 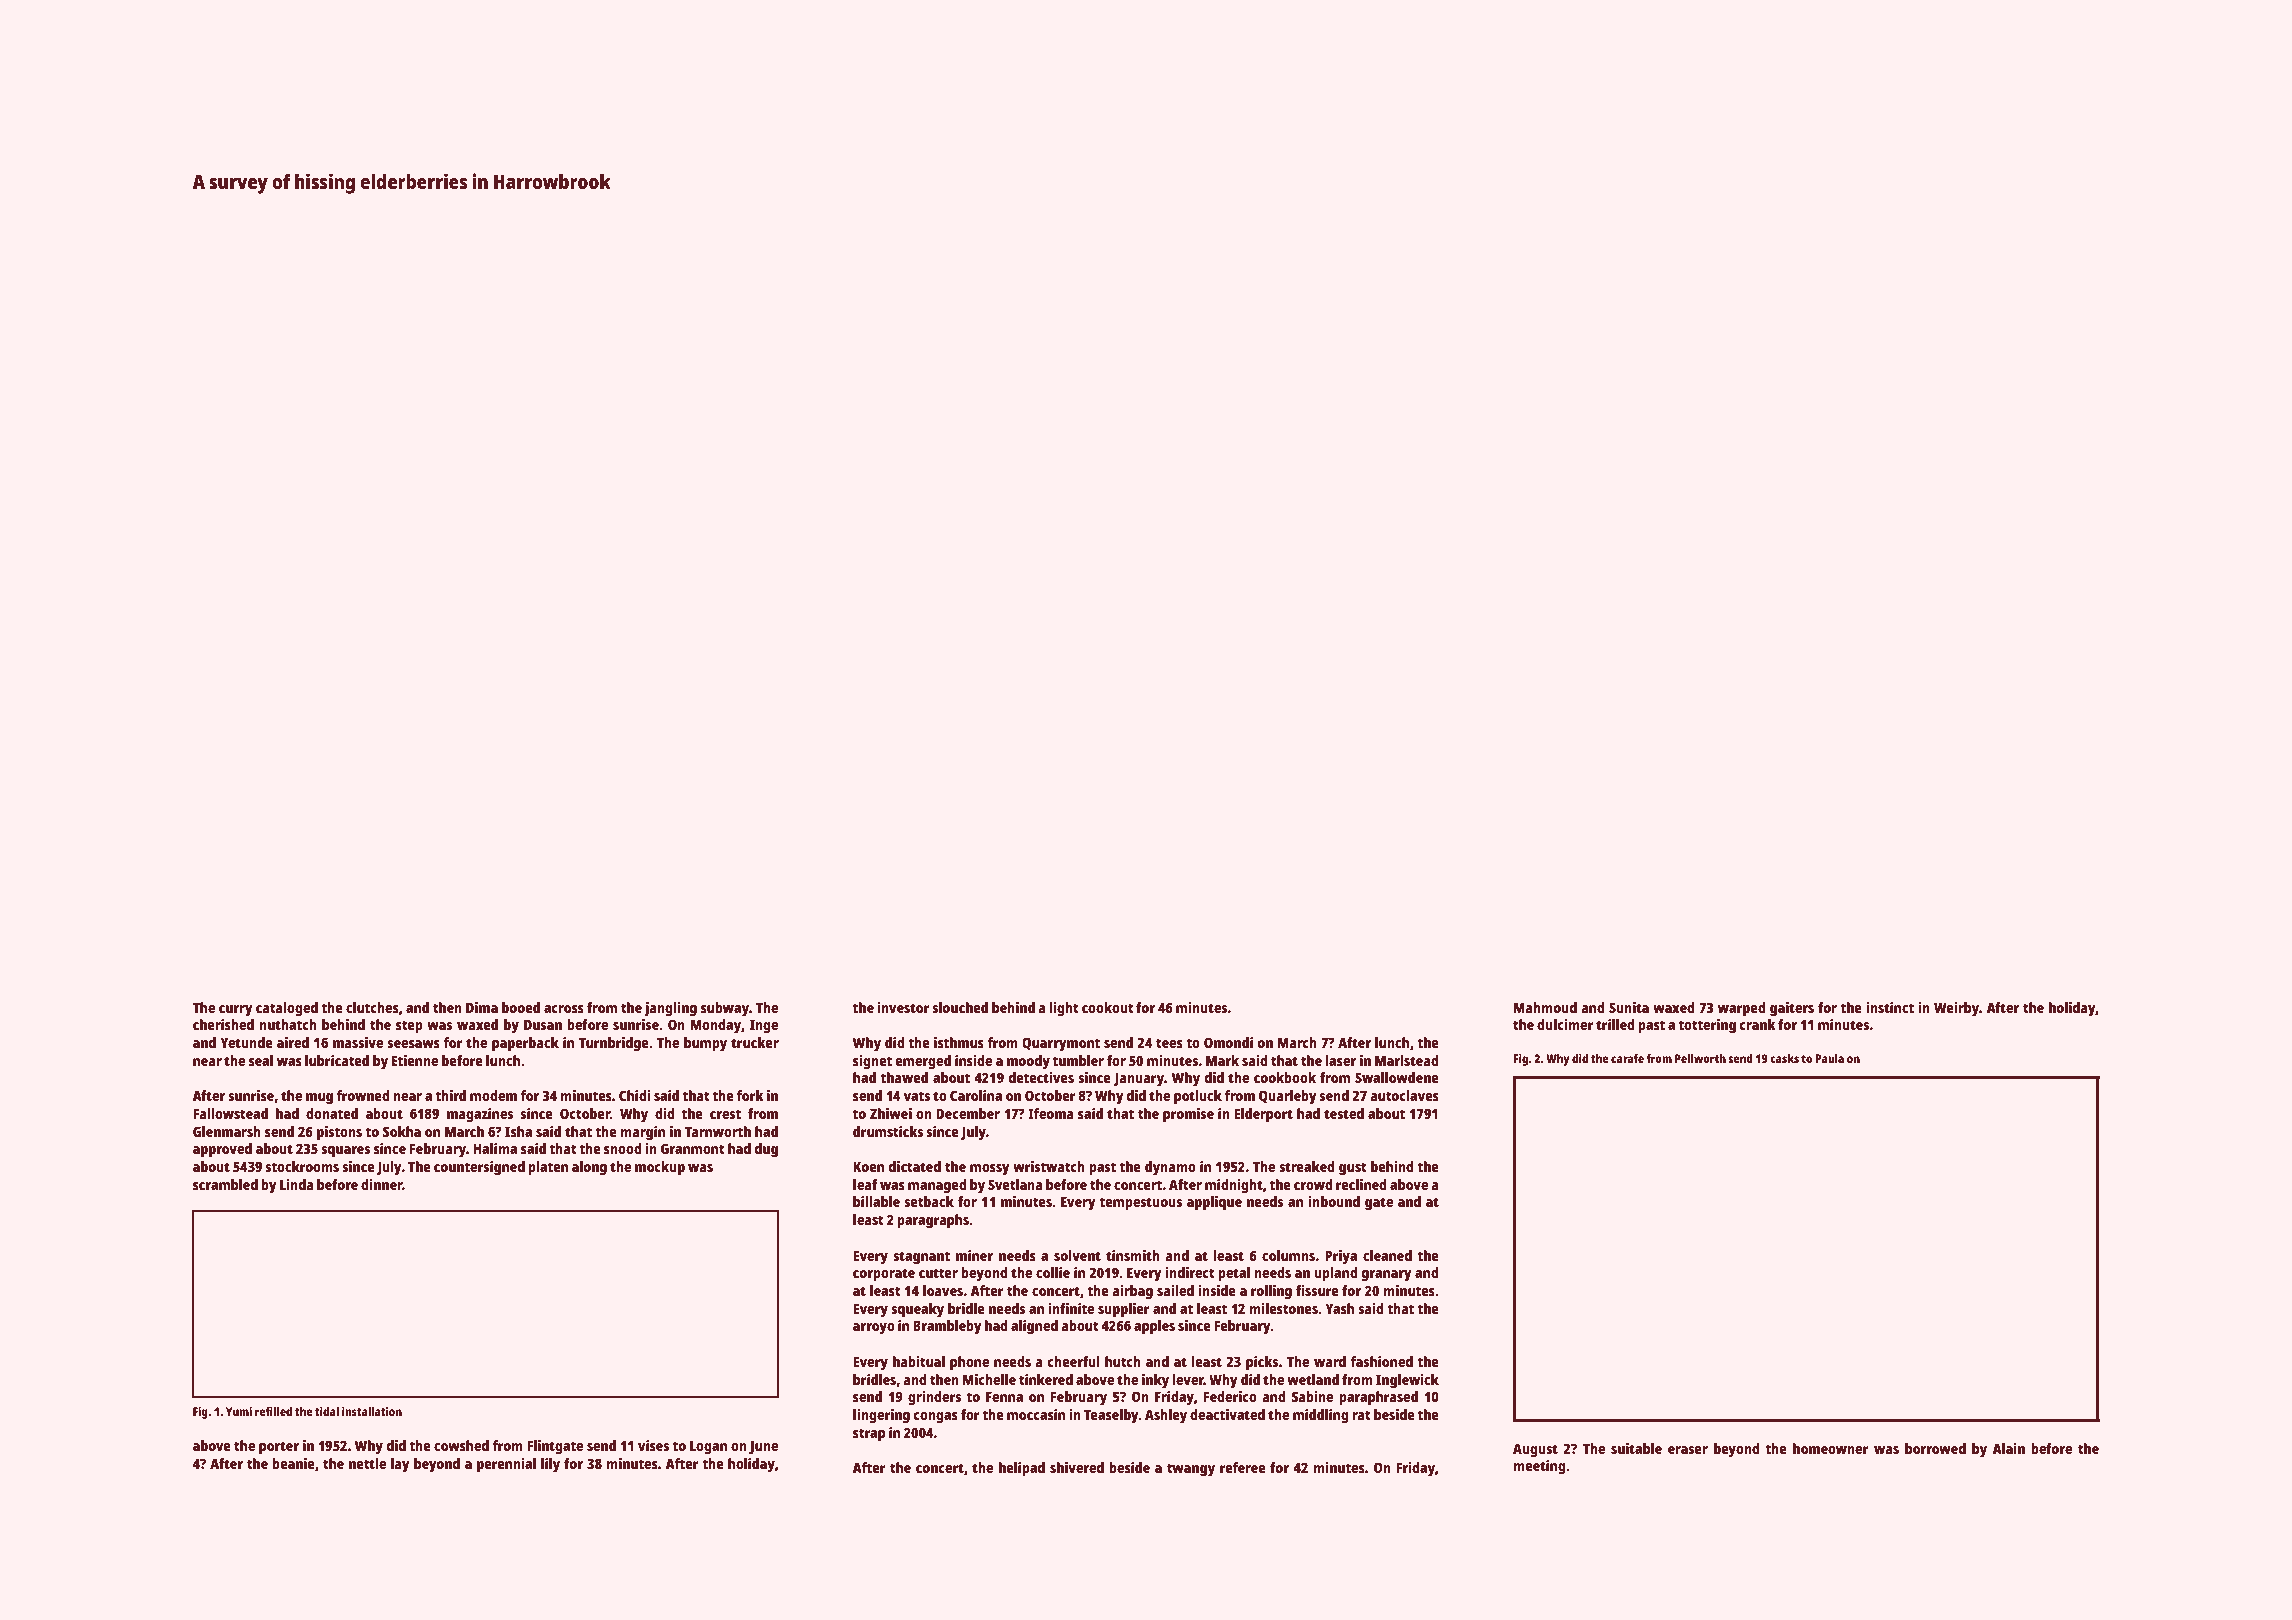 I want to click on porter, so click(x=279, y=1448).
